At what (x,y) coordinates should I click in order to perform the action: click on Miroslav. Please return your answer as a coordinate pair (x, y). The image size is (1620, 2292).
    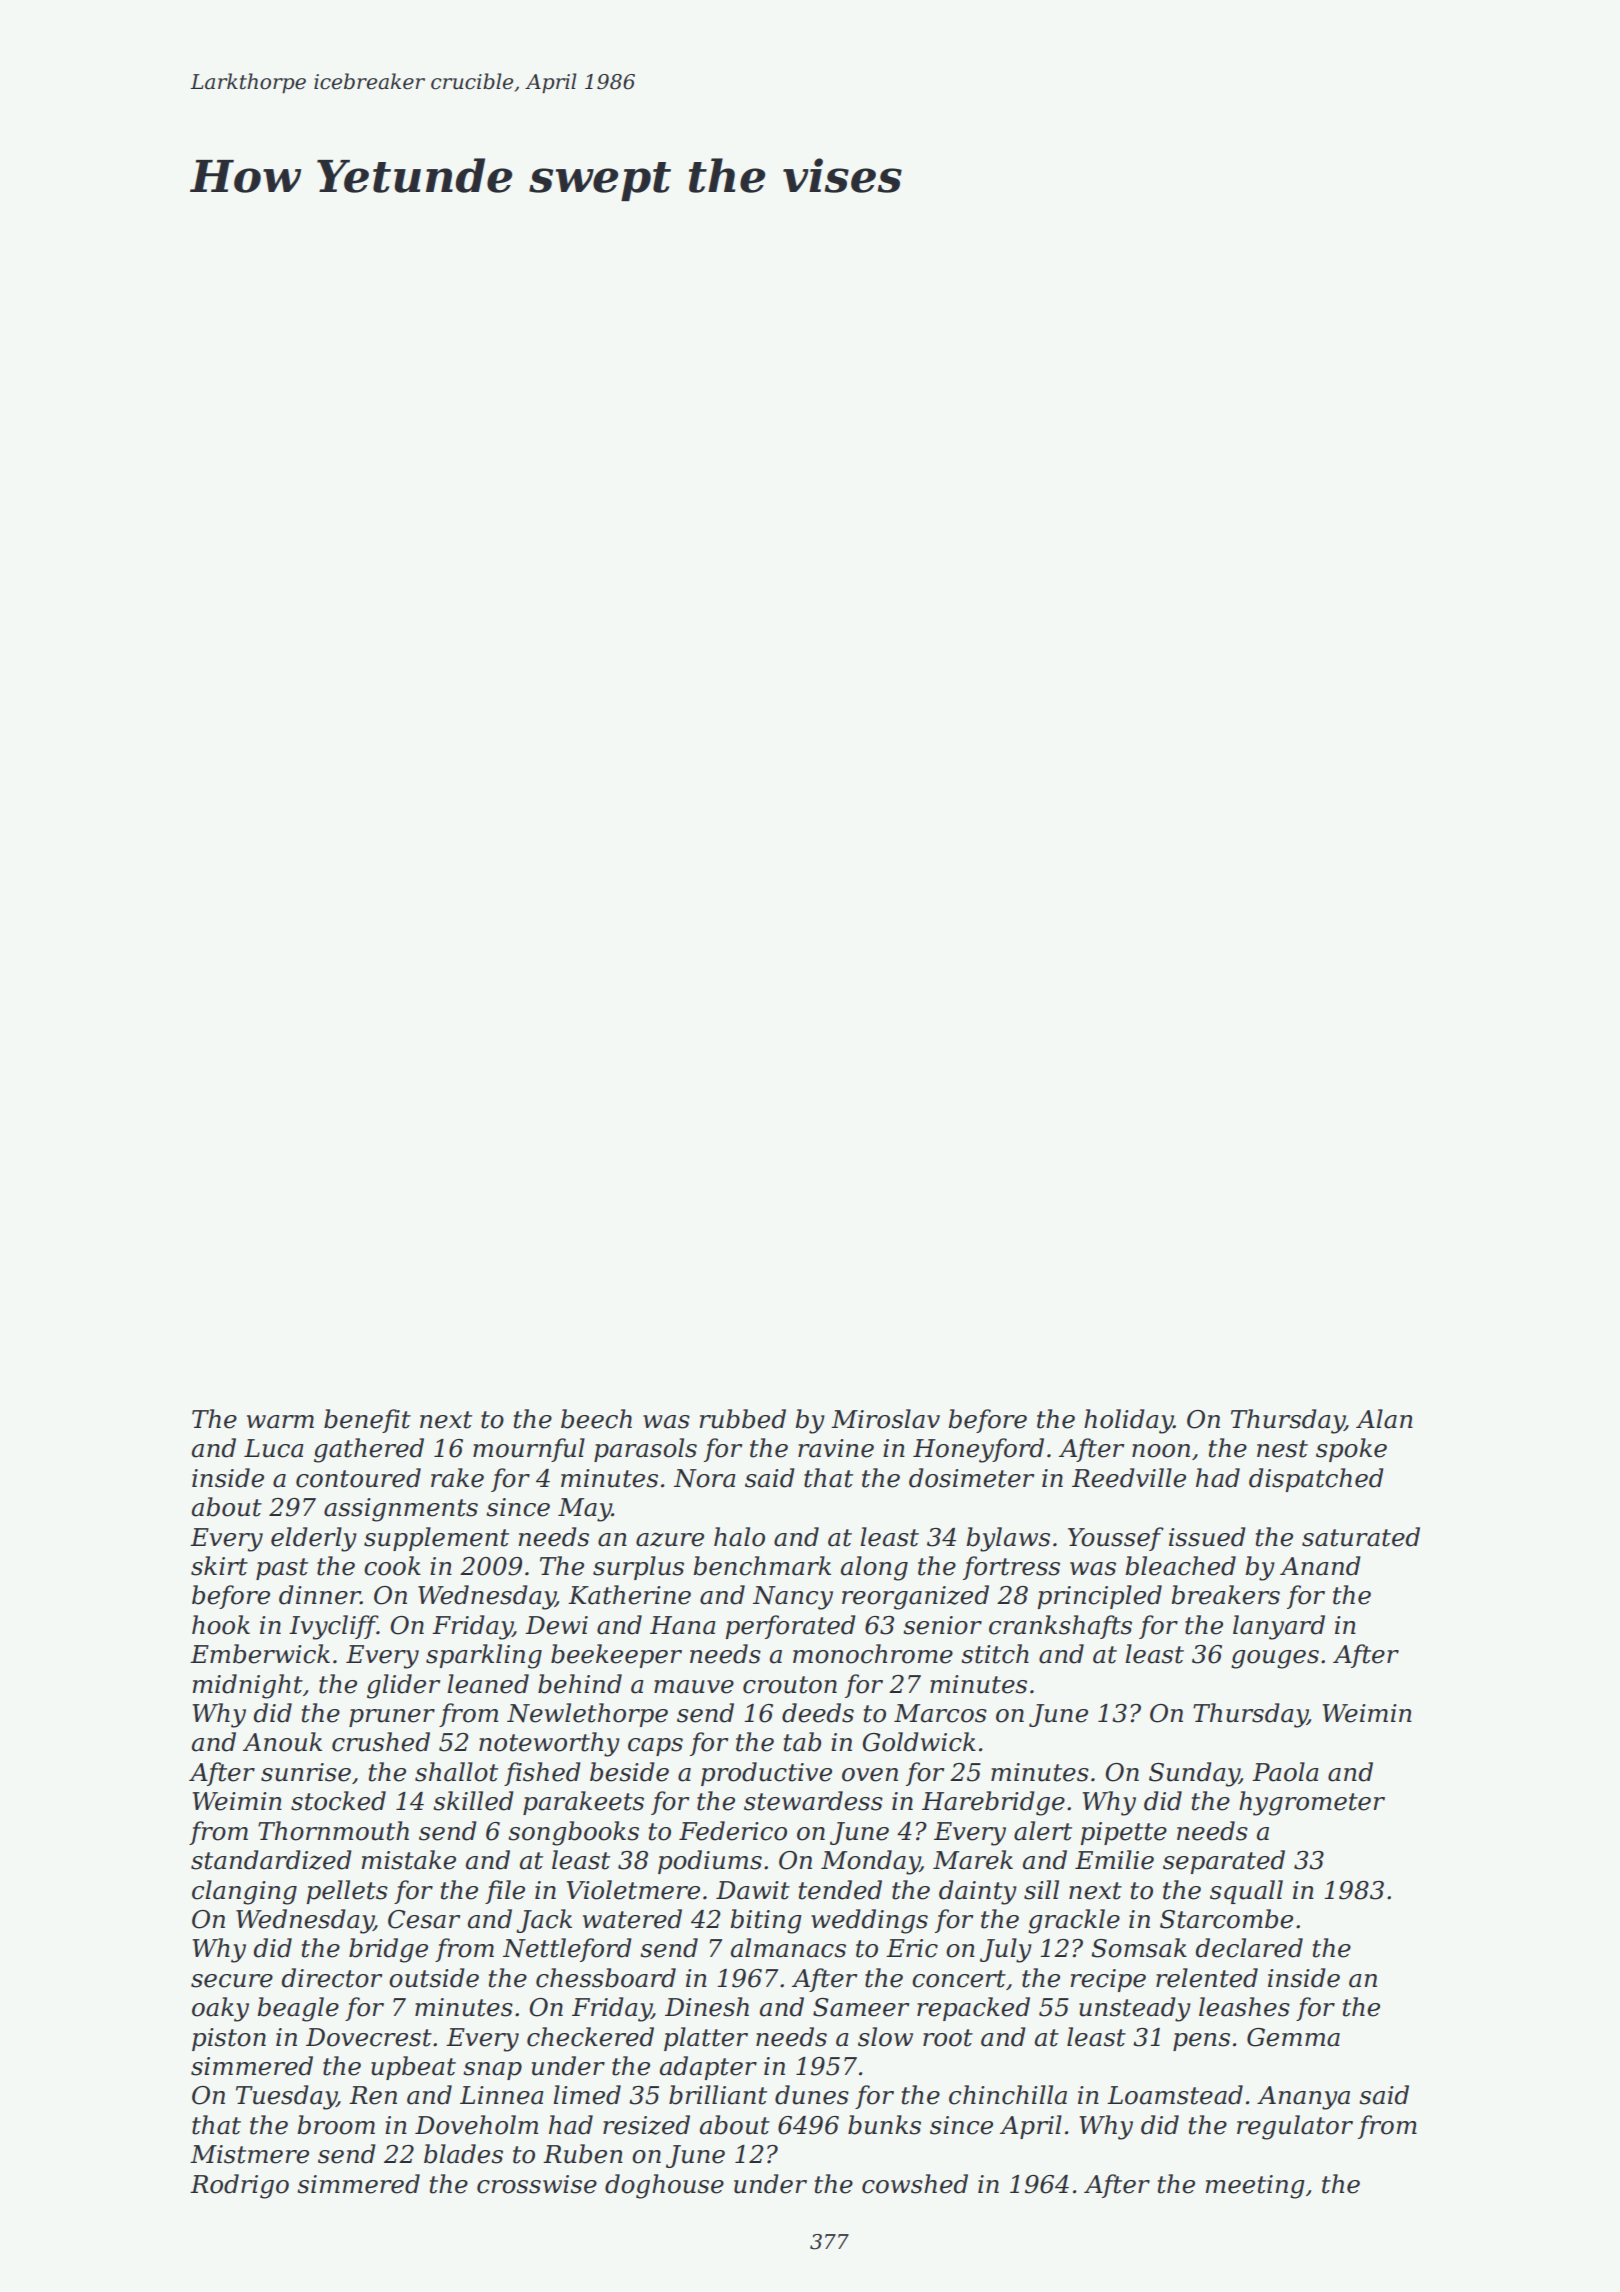
    Looking at the image, I should click on (885, 1419).
